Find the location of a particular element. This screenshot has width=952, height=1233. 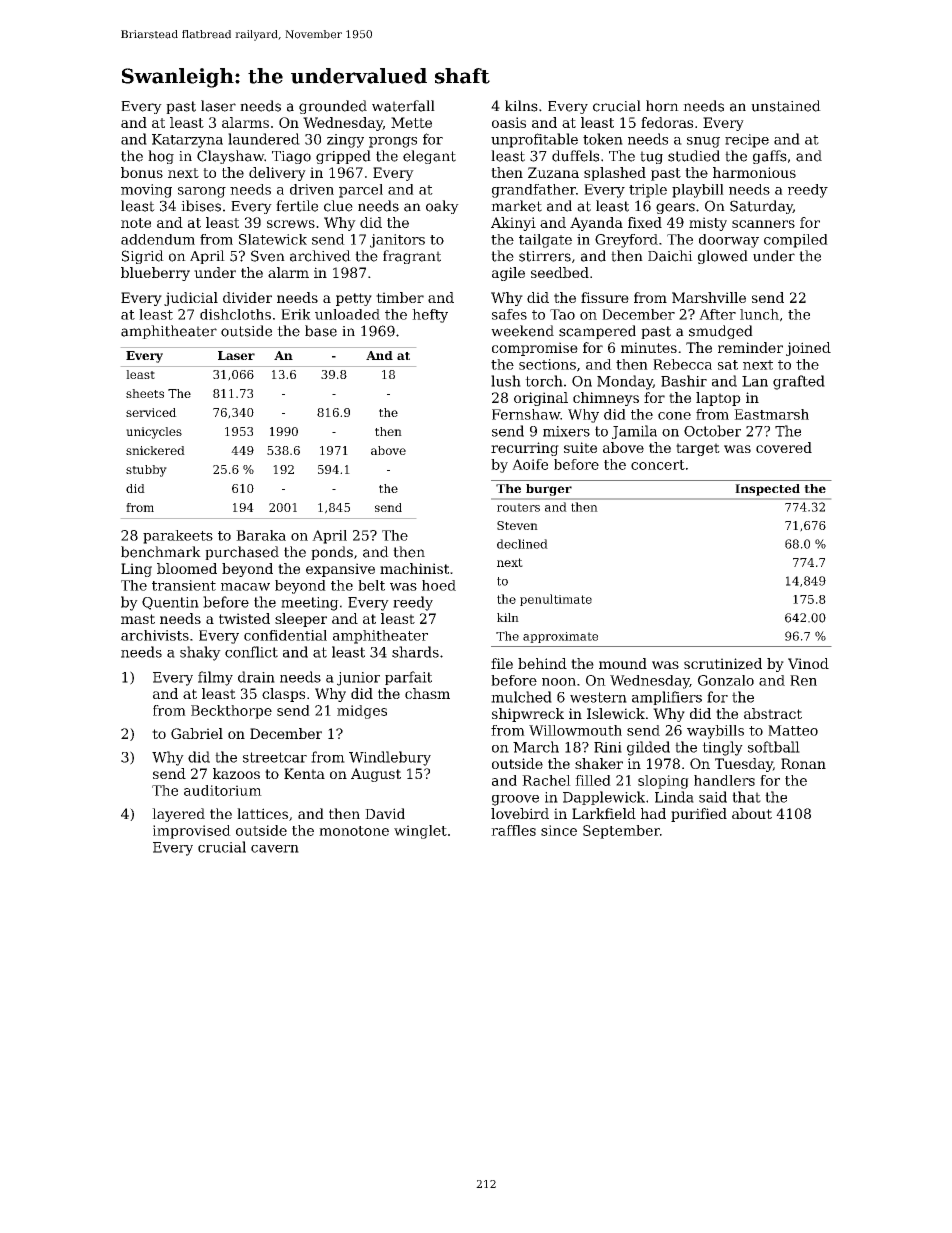

auditorium is located at coordinates (223, 790).
